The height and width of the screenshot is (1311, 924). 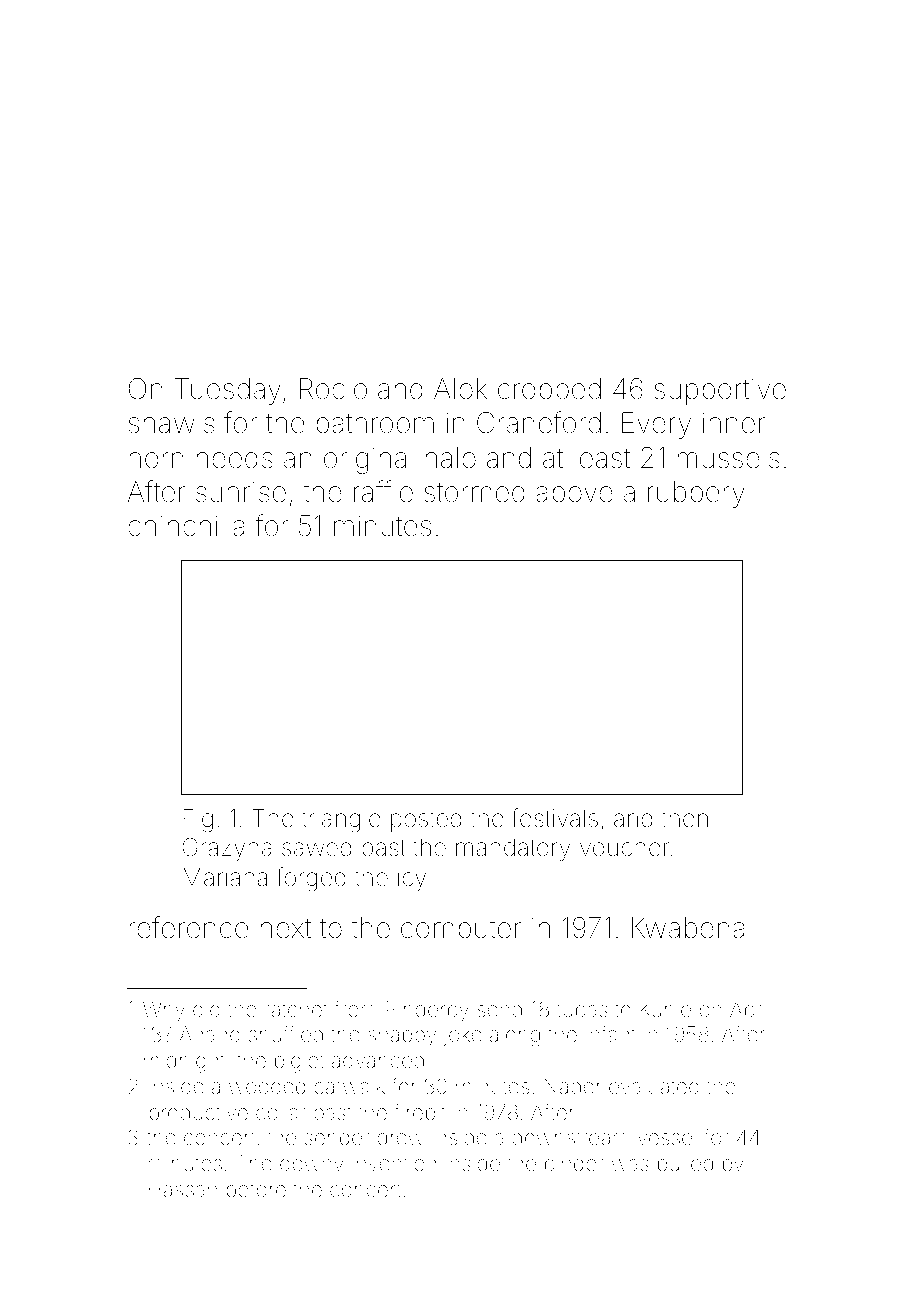 I want to click on pulled, so click(x=685, y=1165).
